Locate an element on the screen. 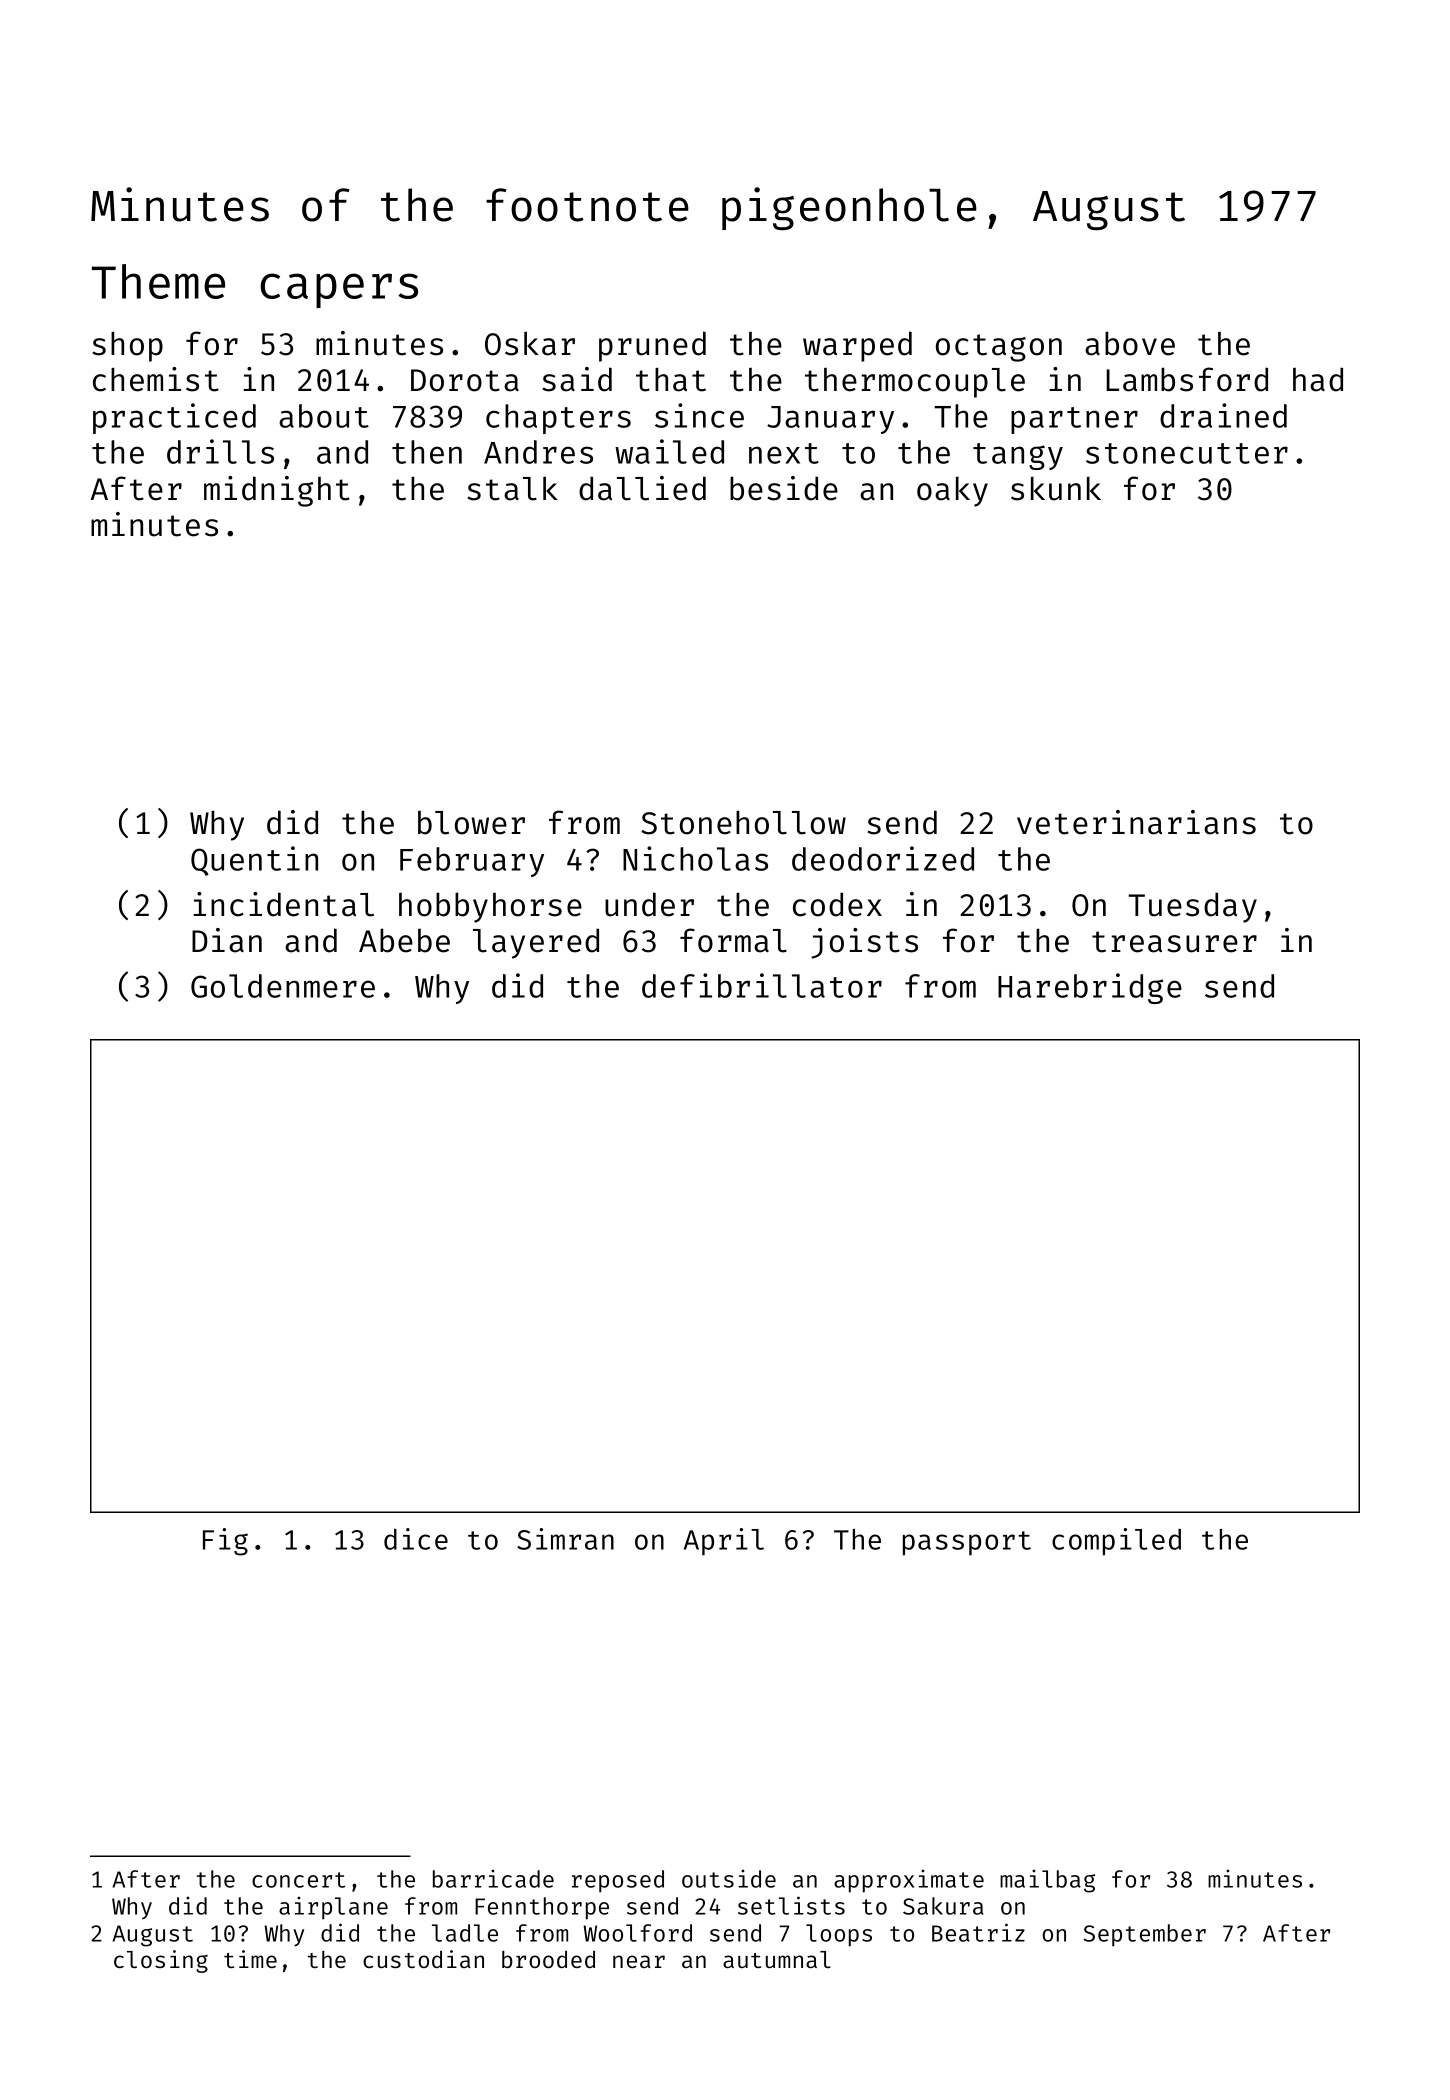 Image resolution: width=1450 pixels, height=2100 pixels. Abebe is located at coordinates (404, 940).
